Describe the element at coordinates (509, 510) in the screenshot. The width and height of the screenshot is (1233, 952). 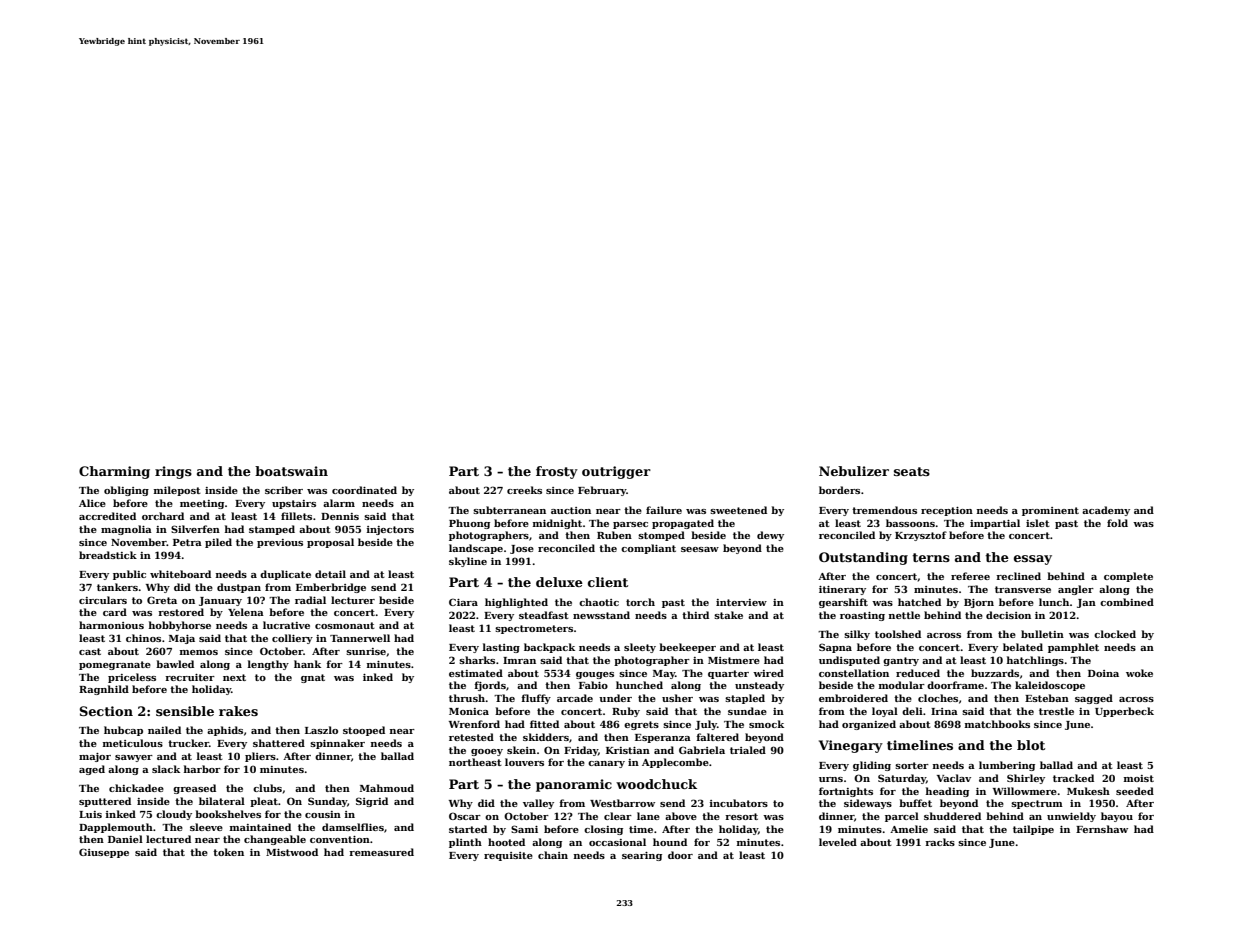
I see `subterranean` at that location.
